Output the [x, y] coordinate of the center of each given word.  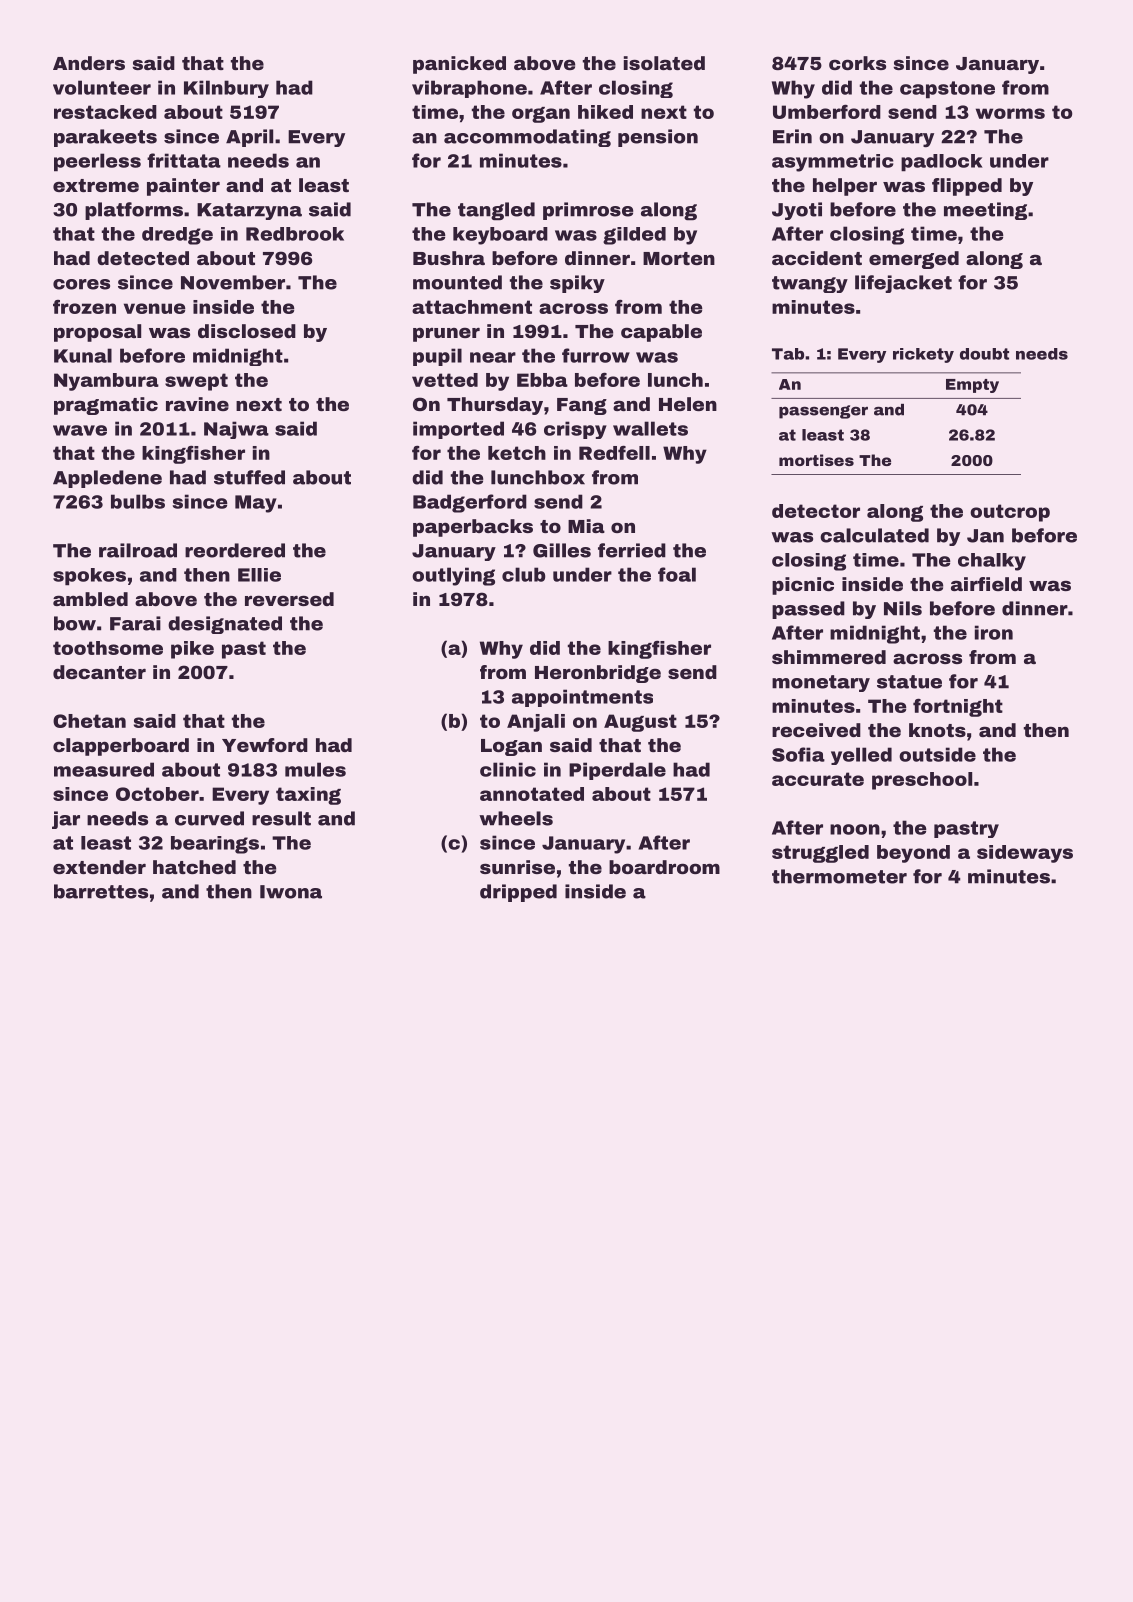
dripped [518, 893]
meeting [985, 211]
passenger [823, 412]
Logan [511, 747]
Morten [679, 258]
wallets [650, 428]
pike [192, 650]
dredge [177, 236]
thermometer [839, 876]
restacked [105, 112]
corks [857, 63]
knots [937, 730]
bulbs [138, 501]
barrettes [101, 891]
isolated [664, 63]
